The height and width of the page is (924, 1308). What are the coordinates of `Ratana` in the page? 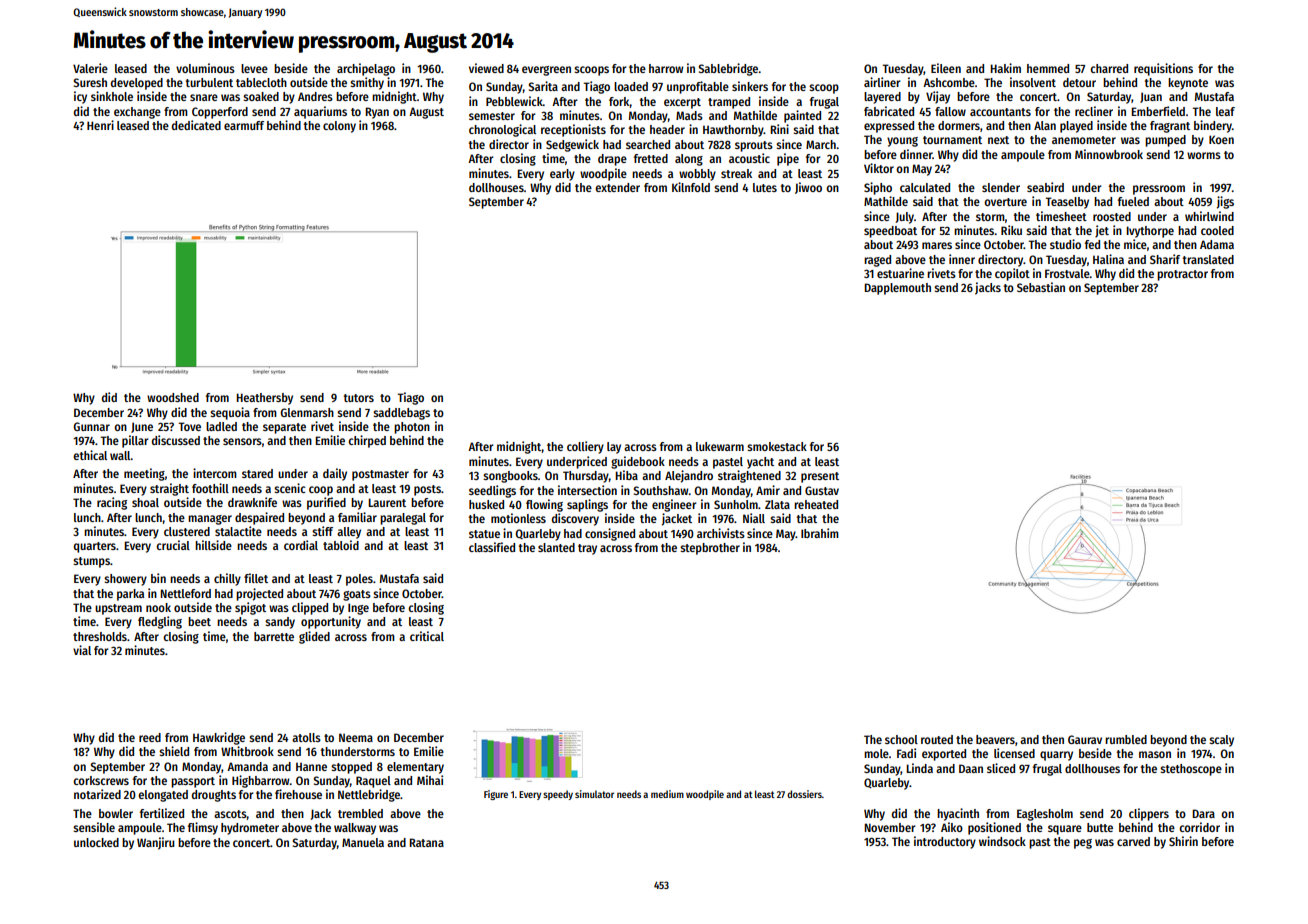 It's located at (426, 842).
